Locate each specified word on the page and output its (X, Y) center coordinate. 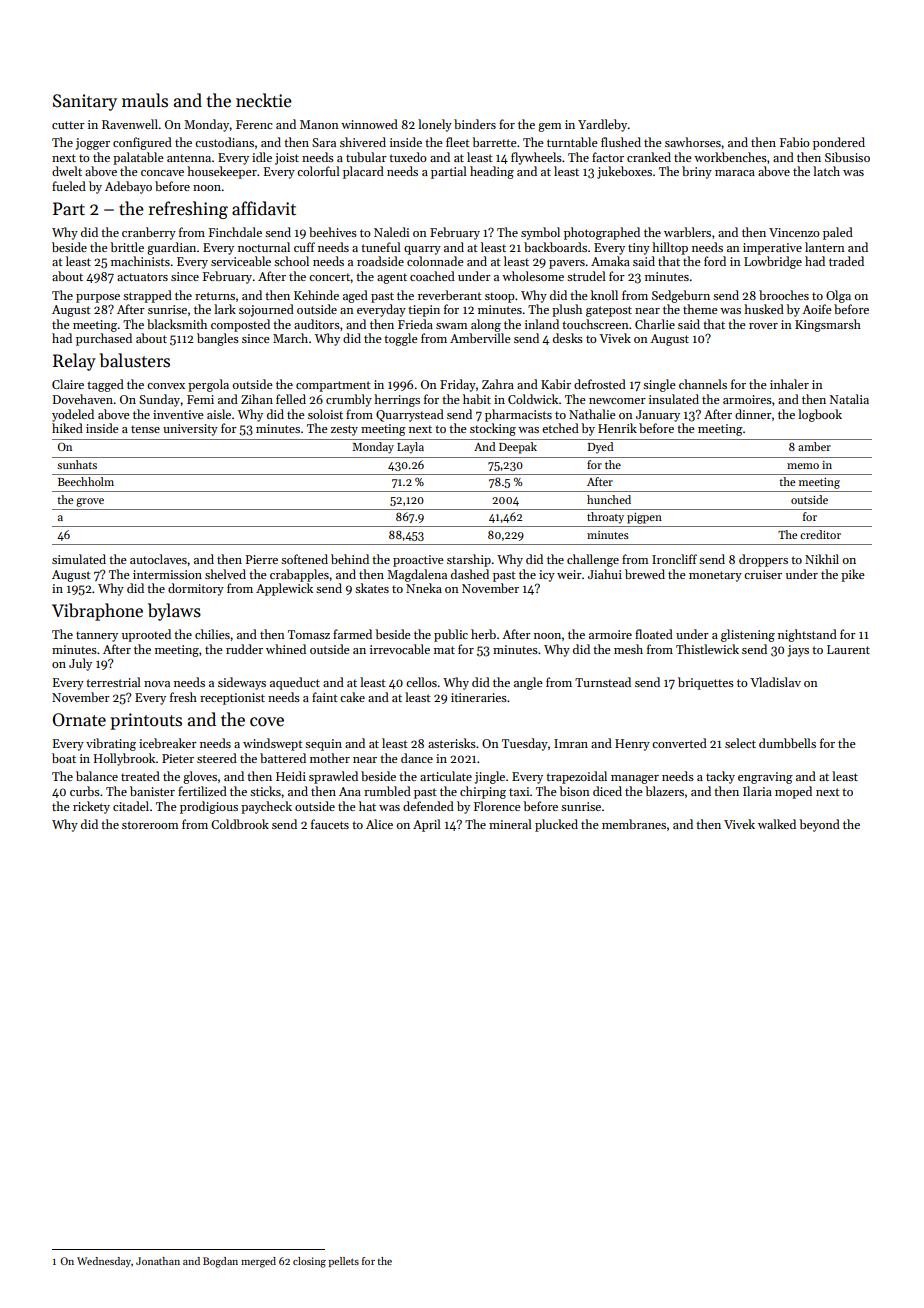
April (427, 825)
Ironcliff (674, 559)
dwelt (67, 171)
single (659, 385)
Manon (319, 124)
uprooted (146, 635)
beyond (819, 825)
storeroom (150, 825)
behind (350, 559)
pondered (839, 143)
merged (258, 1262)
